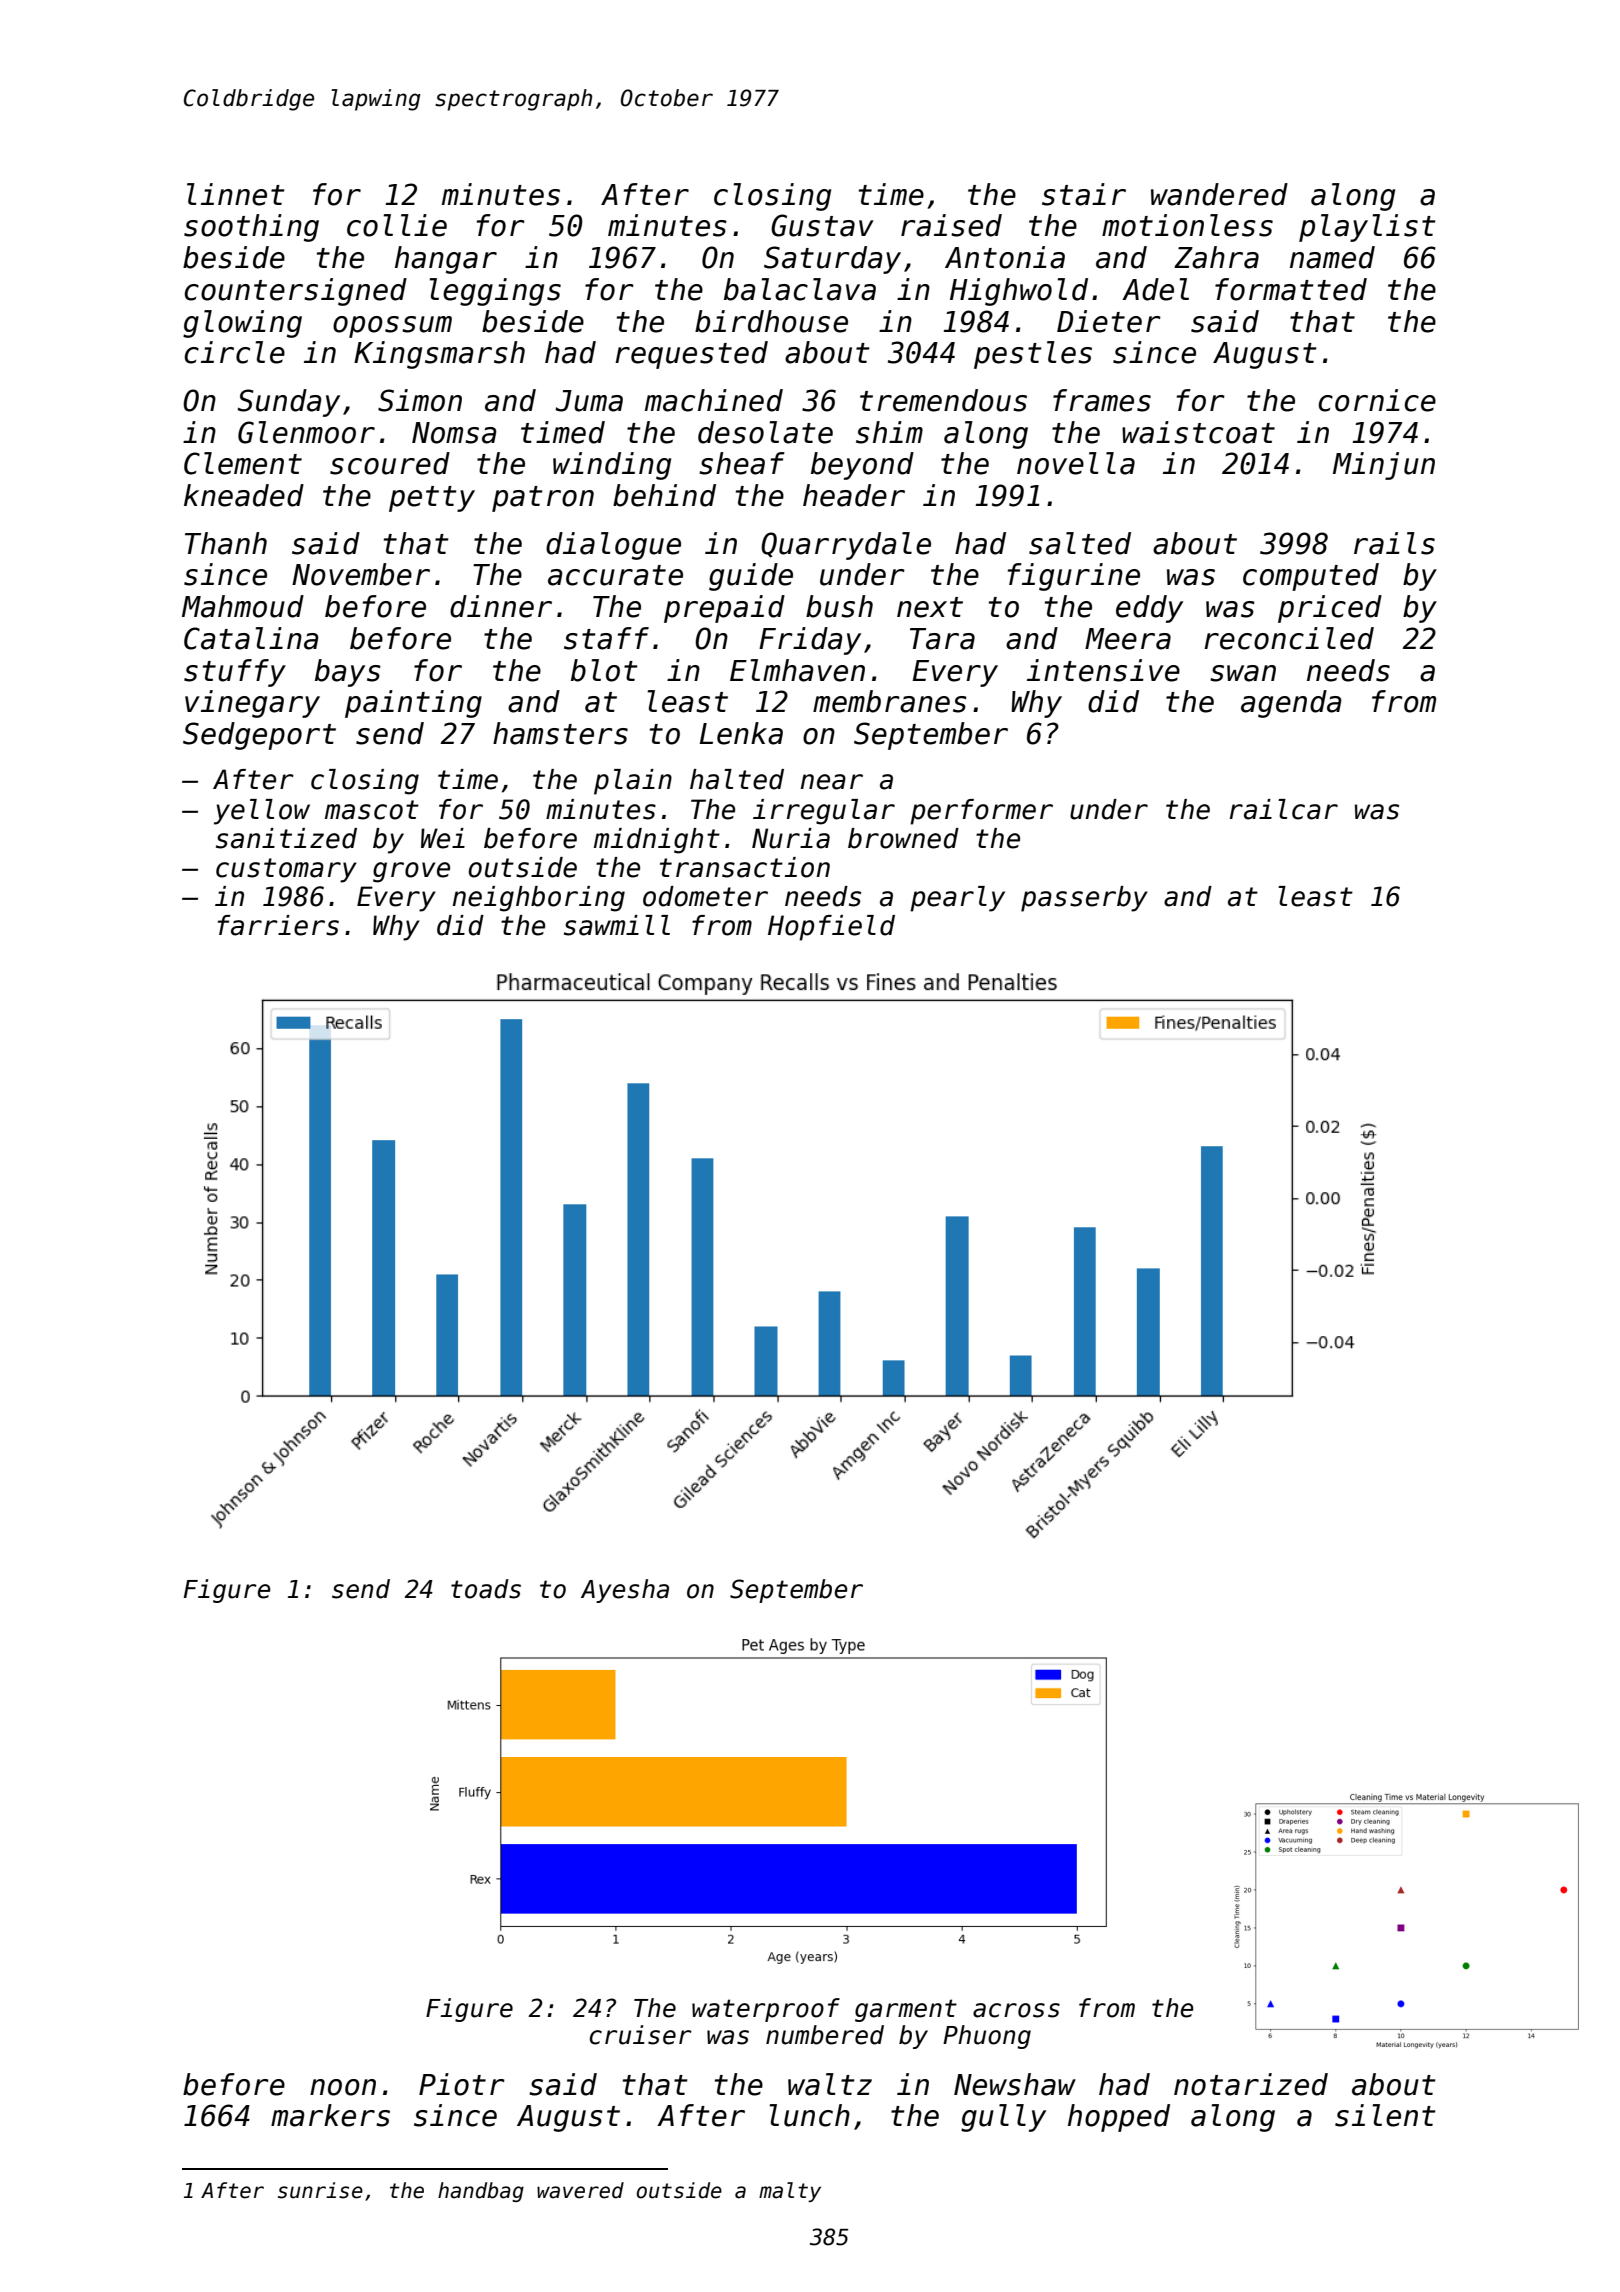  Describe the element at coordinates (1367, 228) in the screenshot. I see `playlist` at that location.
